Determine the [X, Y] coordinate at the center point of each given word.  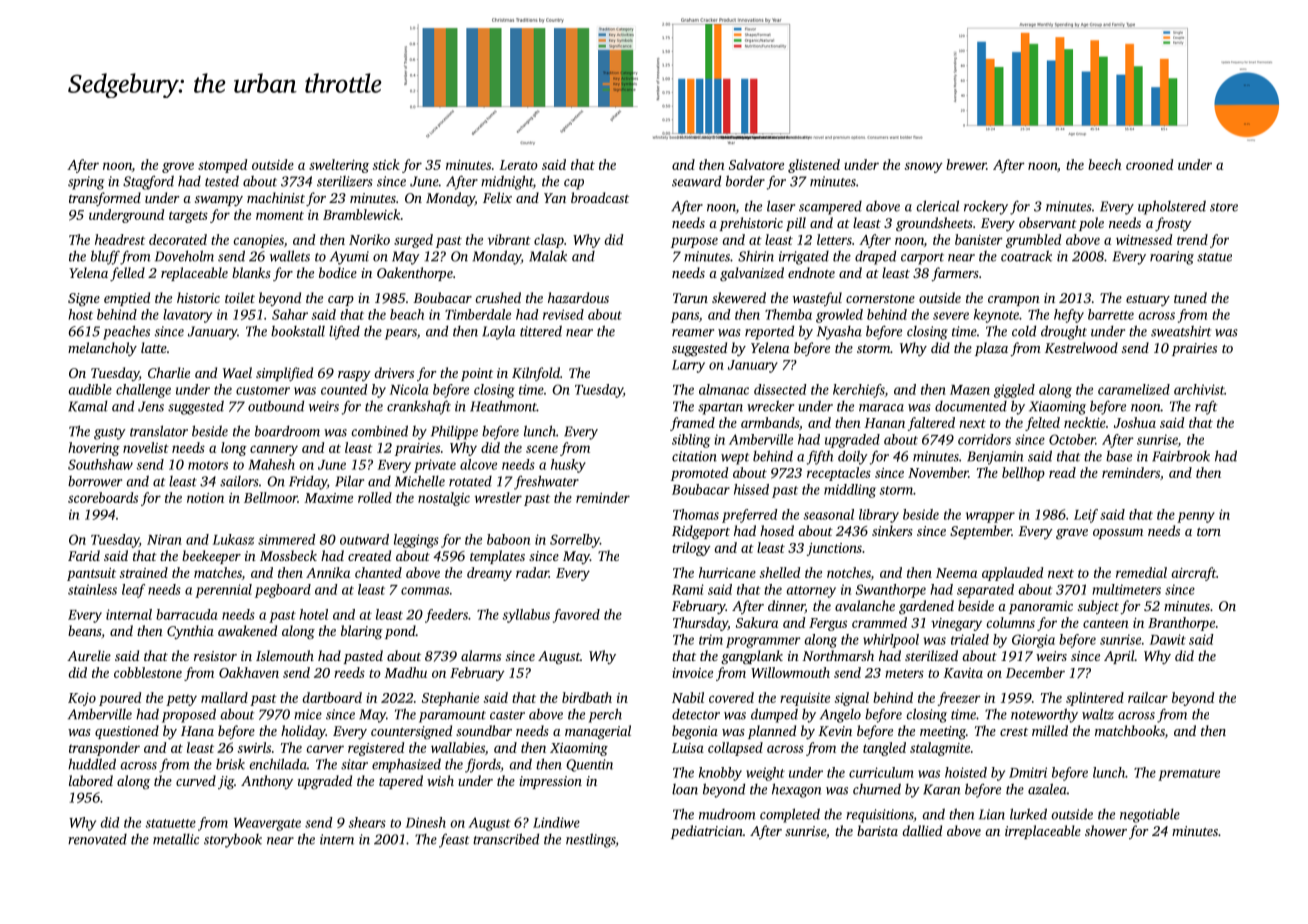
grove [178, 167]
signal [851, 699]
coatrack [1026, 256]
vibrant [509, 239]
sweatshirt [1181, 331]
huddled [92, 764]
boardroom [287, 431]
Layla [498, 332]
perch [605, 715]
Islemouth [285, 655]
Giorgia [1033, 641]
